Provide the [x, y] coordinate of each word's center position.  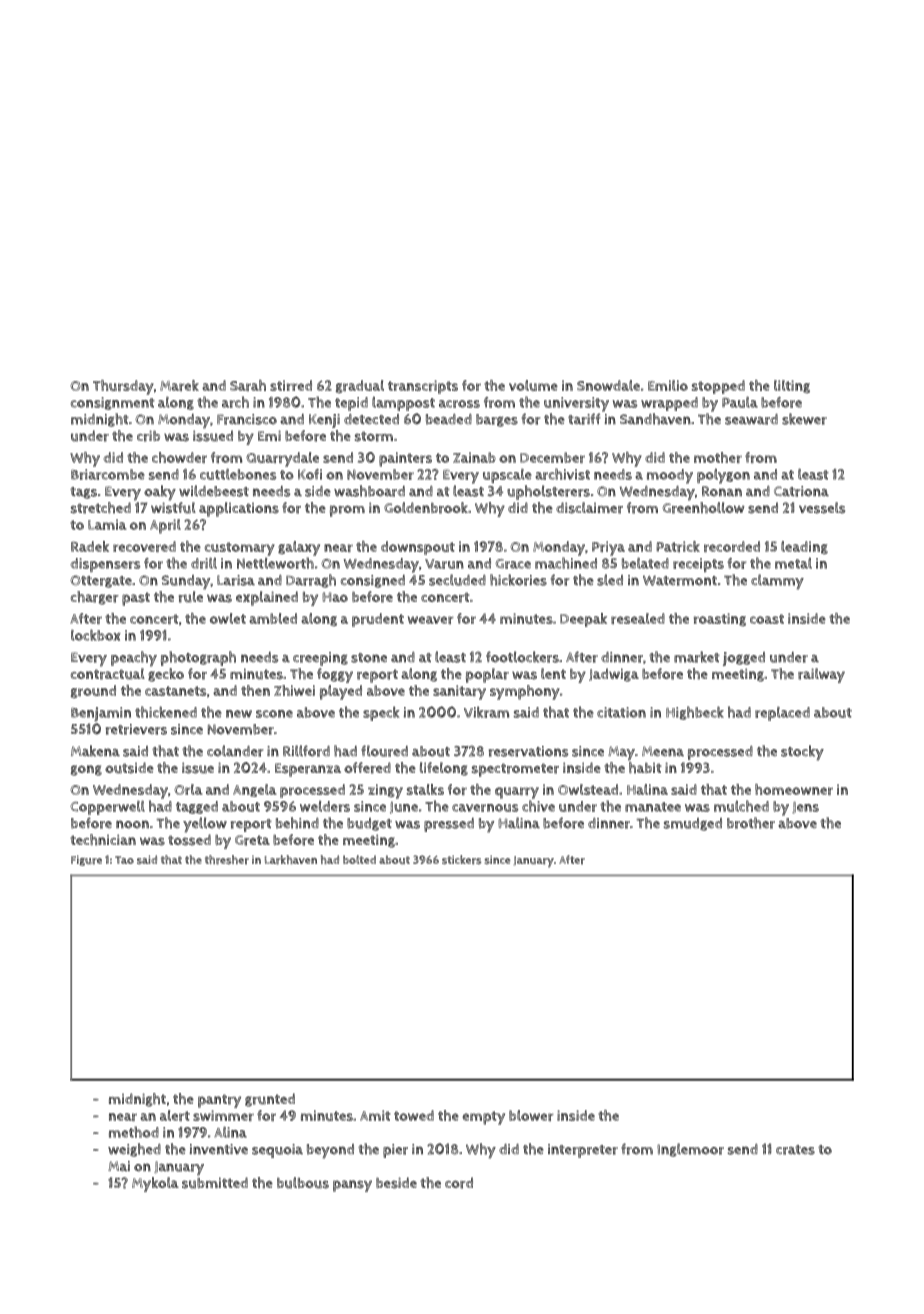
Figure [86, 860]
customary [240, 549]
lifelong [444, 769]
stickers [462, 860]
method [134, 1132]
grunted [270, 1100]
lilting [792, 386]
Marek [179, 385]
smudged [693, 824]
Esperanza [308, 770]
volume [533, 385]
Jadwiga [614, 675]
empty [483, 1118]
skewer [804, 419]
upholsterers [548, 492]
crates [795, 1150]
